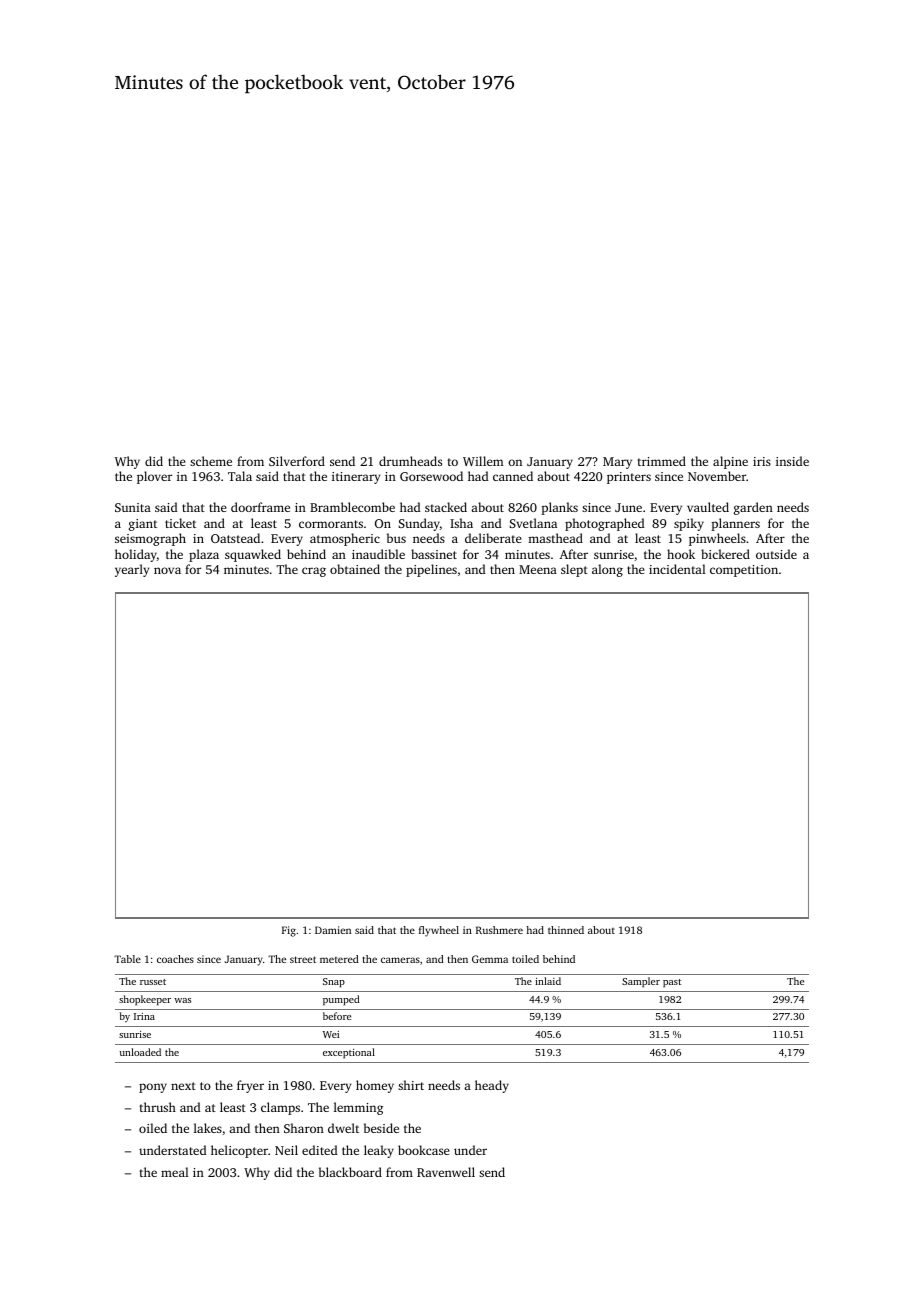 Image resolution: width=924 pixels, height=1314 pixels. I want to click on yearly, so click(132, 570).
